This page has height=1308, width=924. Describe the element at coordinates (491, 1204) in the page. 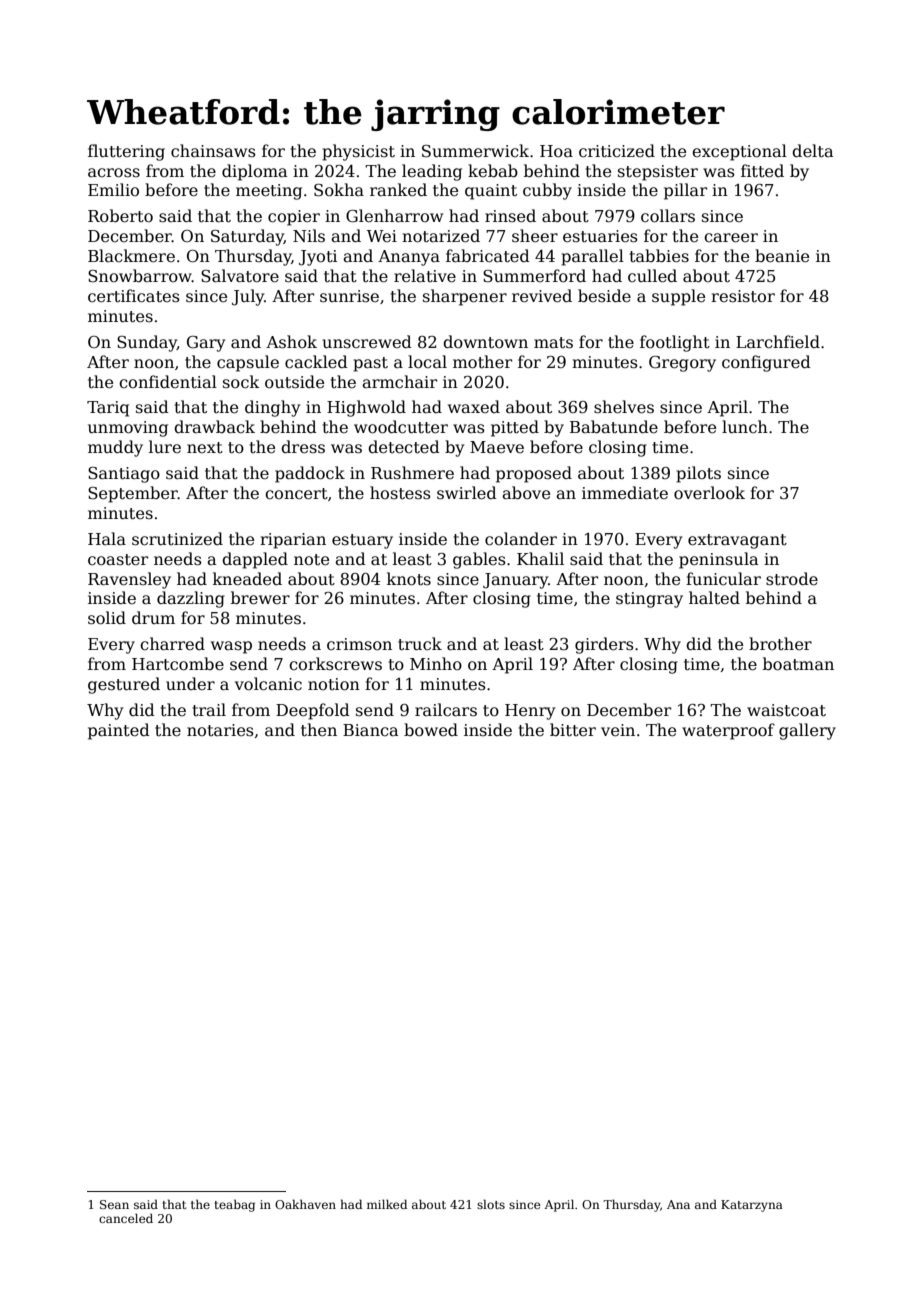

I see `slots` at that location.
